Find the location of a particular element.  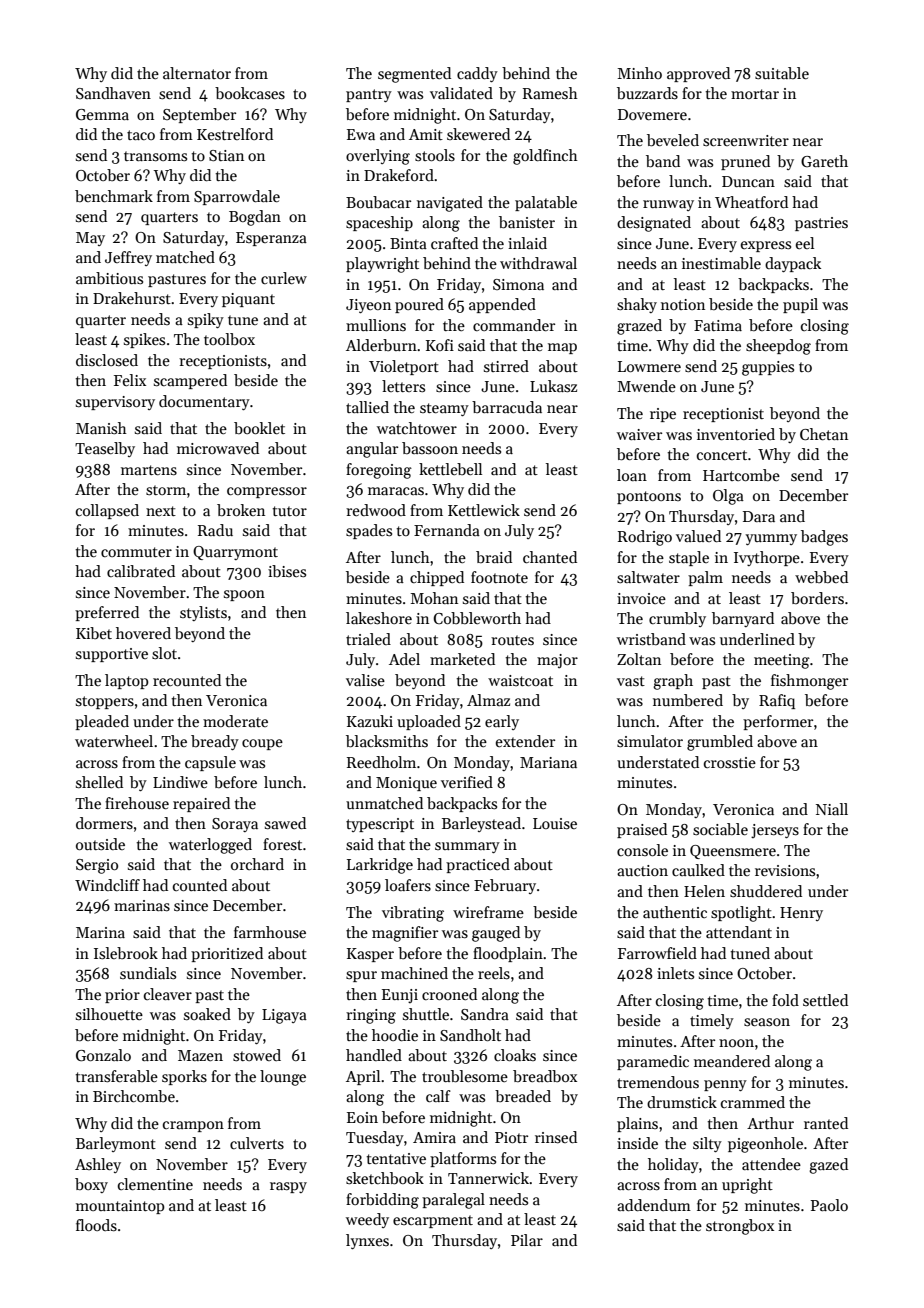

escarpment is located at coordinates (433, 1221).
